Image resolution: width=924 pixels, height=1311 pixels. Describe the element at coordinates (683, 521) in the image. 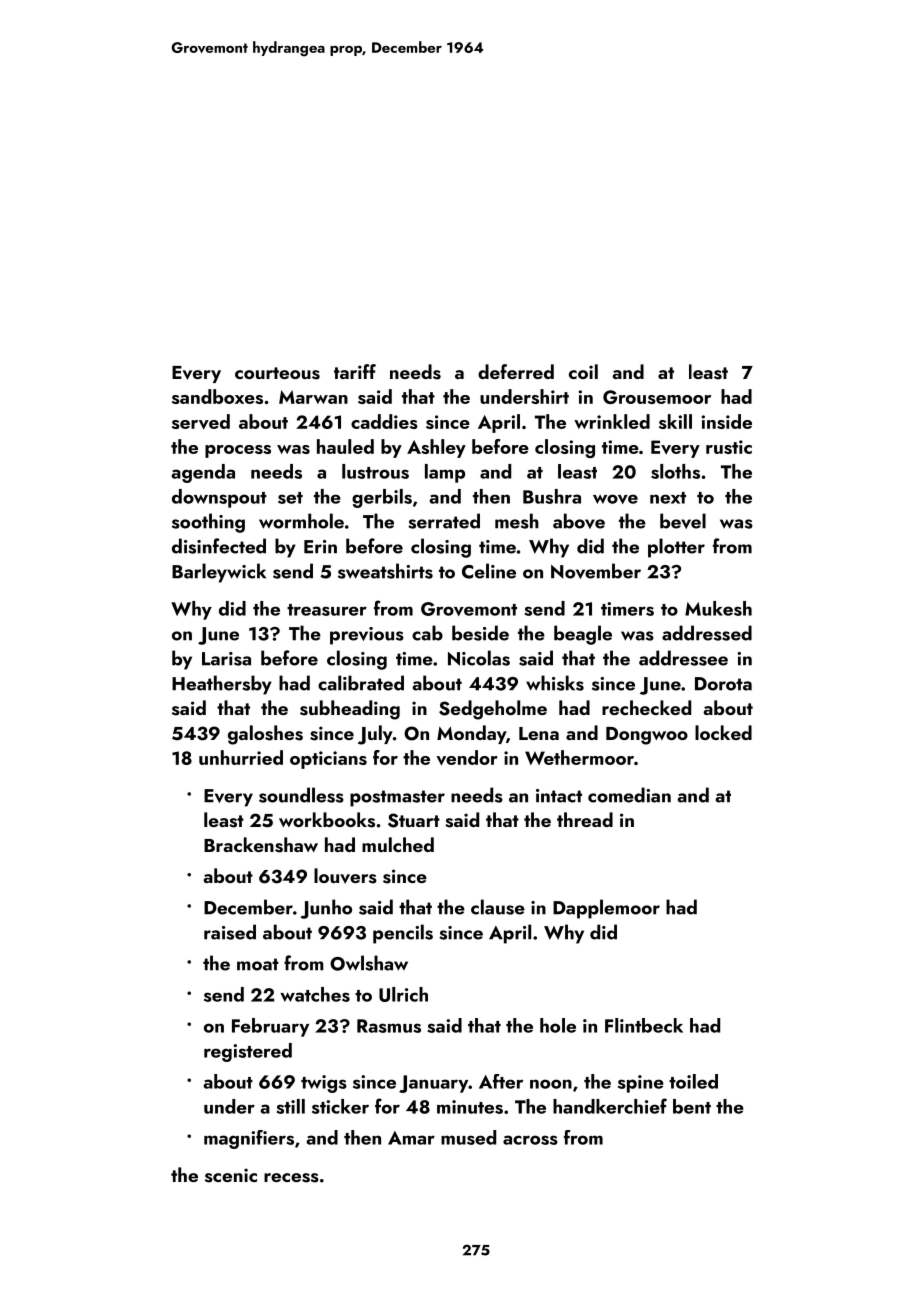

I see `bevel` at that location.
